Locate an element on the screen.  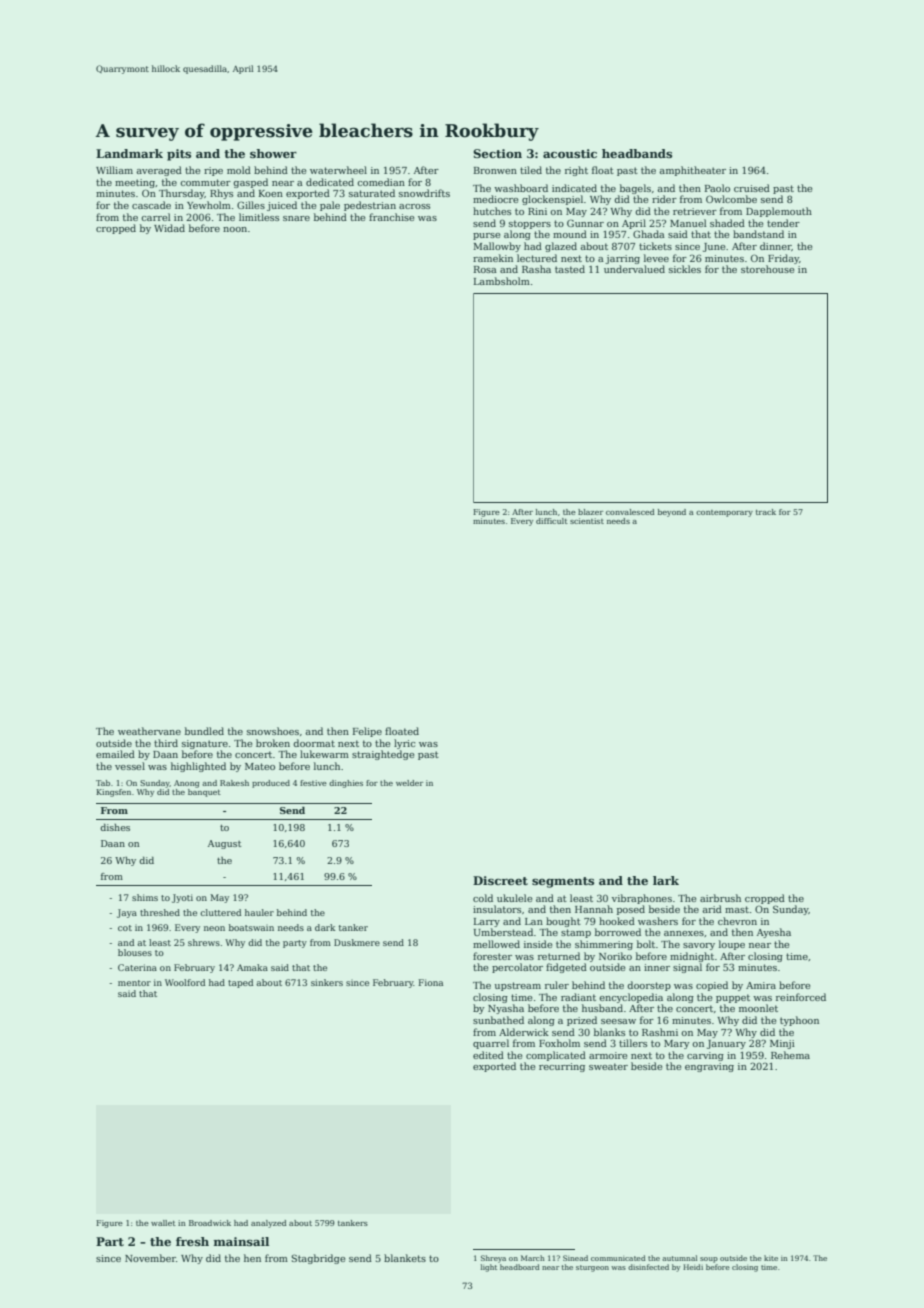
difficult is located at coordinates (552, 521).
